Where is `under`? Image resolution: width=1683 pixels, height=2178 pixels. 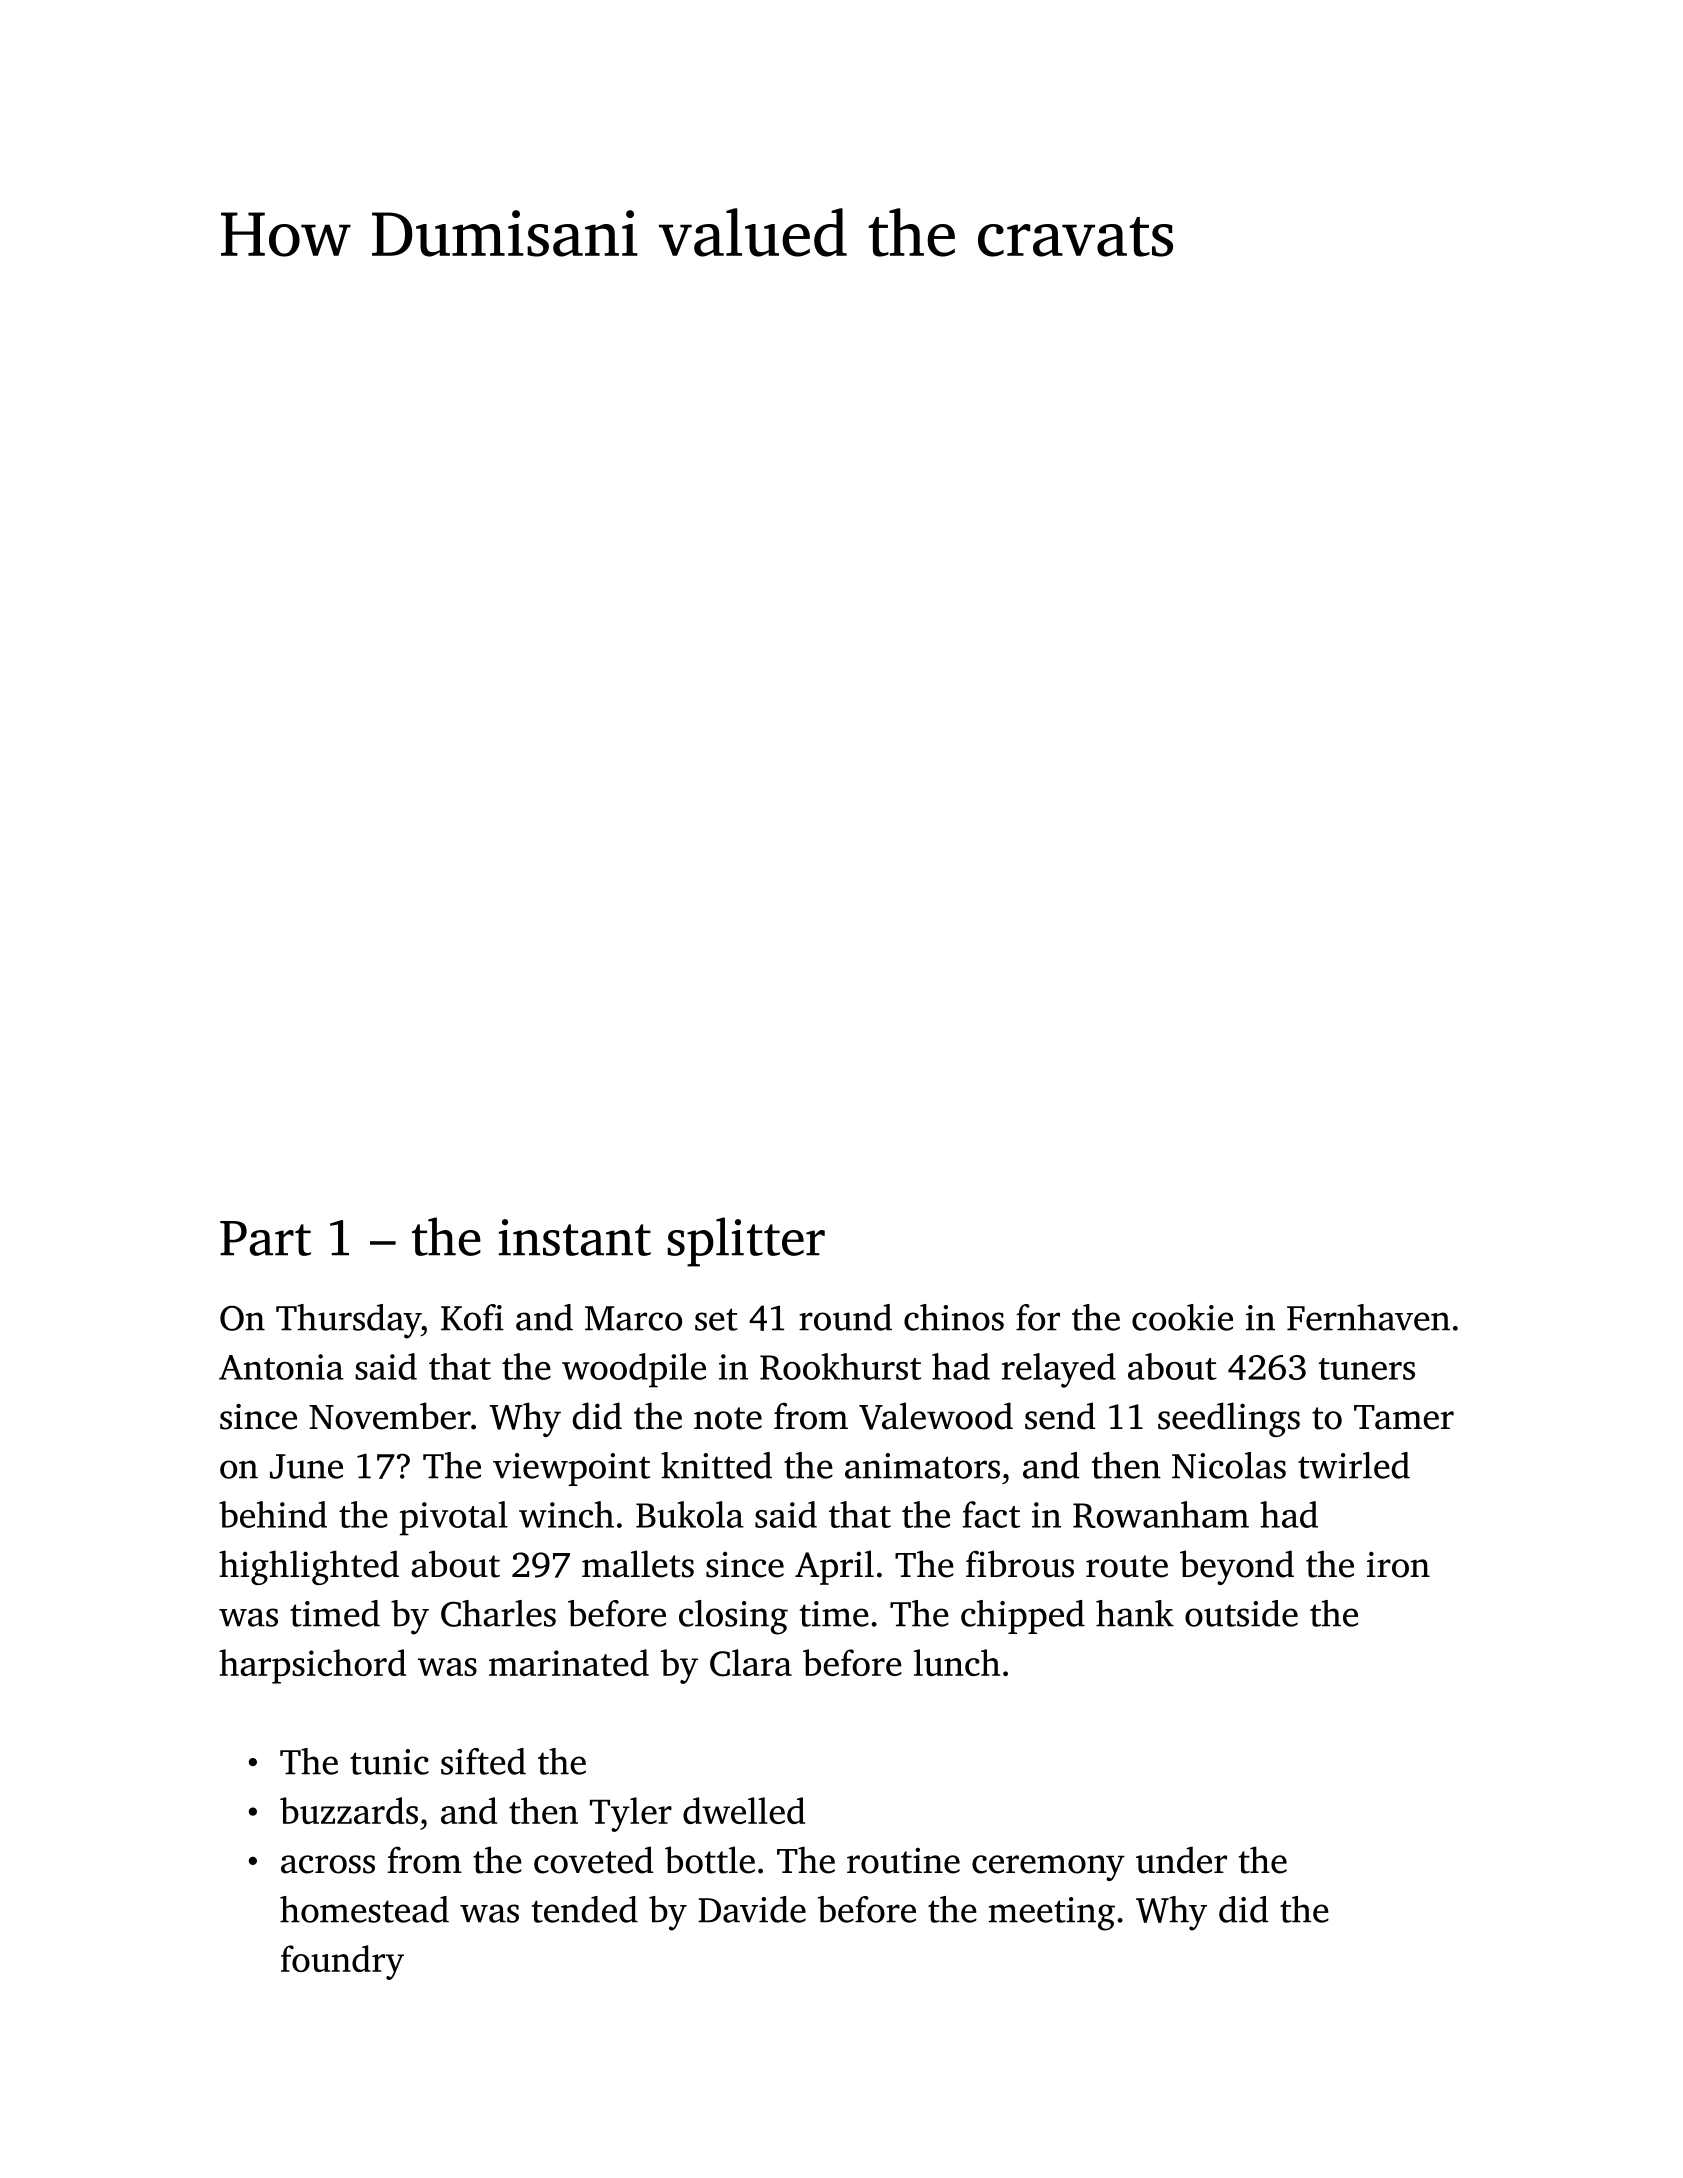 under is located at coordinates (1181, 1860).
